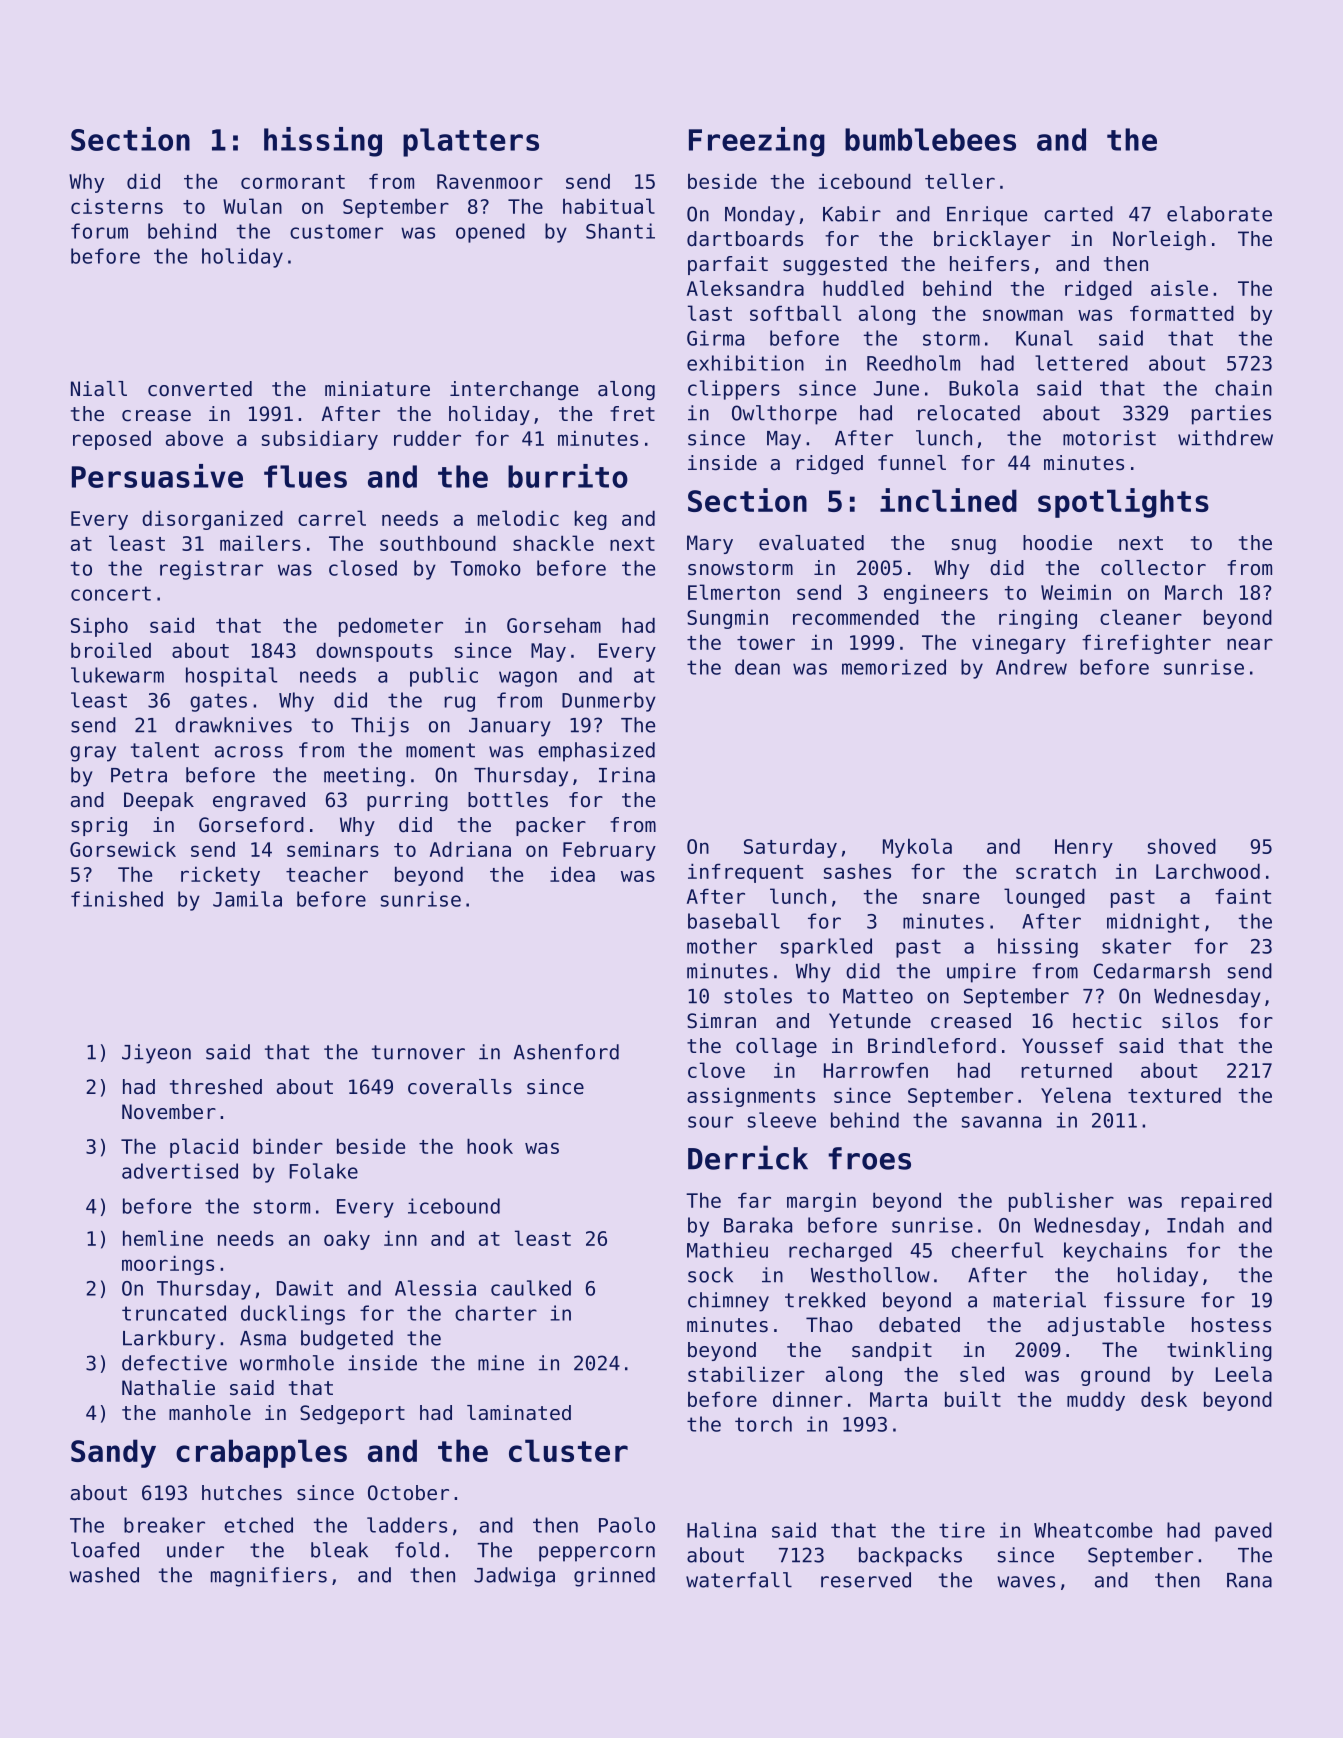 The image size is (1343, 1738). What do you see at coordinates (614, 1577) in the page?
I see `grinned` at bounding box center [614, 1577].
